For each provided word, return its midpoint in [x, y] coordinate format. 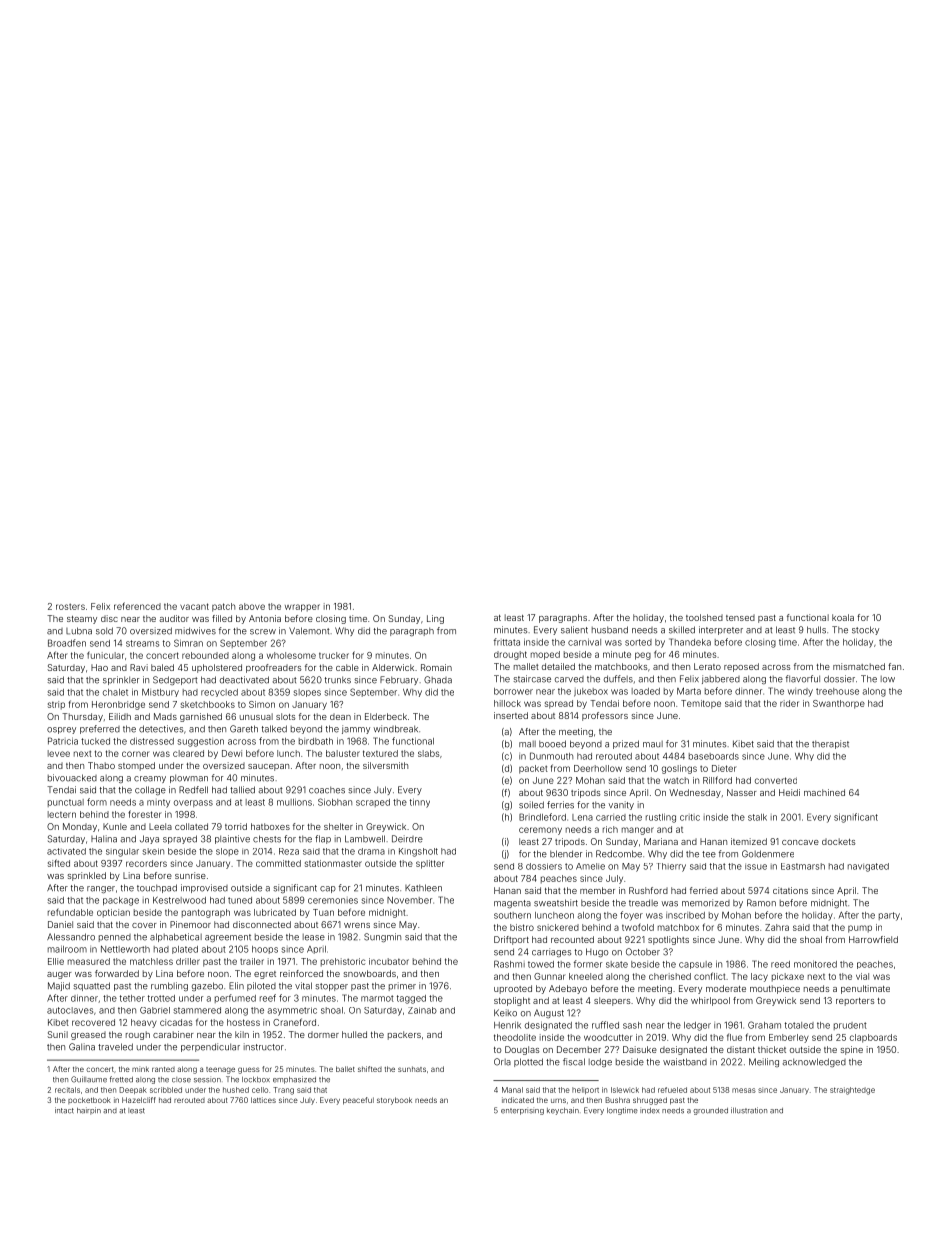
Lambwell [365, 839]
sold [104, 631]
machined [824, 792]
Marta [689, 691]
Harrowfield [873, 939]
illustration [749, 1110]
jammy [356, 729]
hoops [265, 950]
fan [894, 666]
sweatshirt [556, 903]
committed [278, 863]
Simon [262, 704]
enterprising [522, 1111]
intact [64, 1110]
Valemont [309, 631]
